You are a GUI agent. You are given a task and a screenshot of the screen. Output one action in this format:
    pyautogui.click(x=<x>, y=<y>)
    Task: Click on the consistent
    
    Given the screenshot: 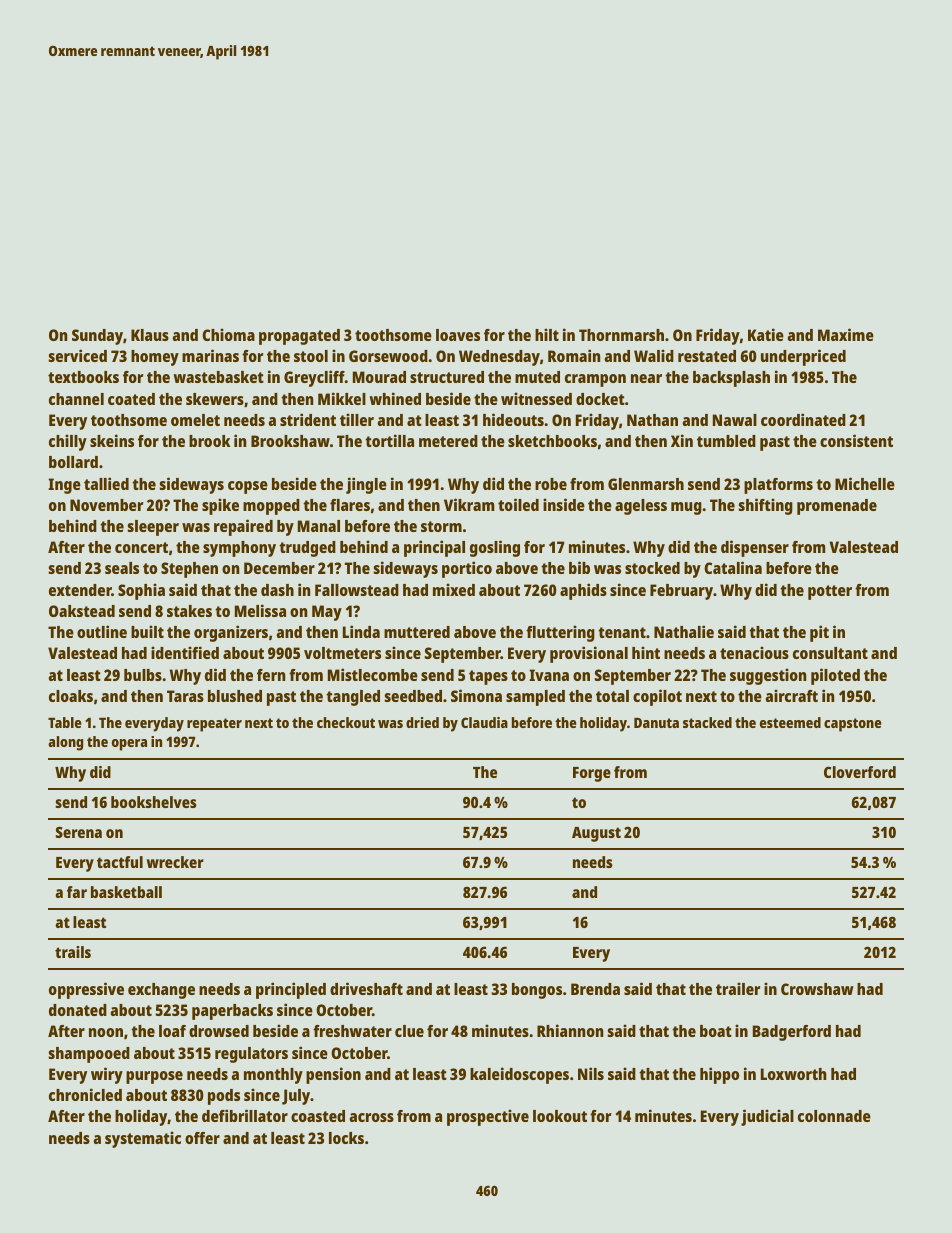 What is the action you would take?
    pyautogui.click(x=856, y=440)
